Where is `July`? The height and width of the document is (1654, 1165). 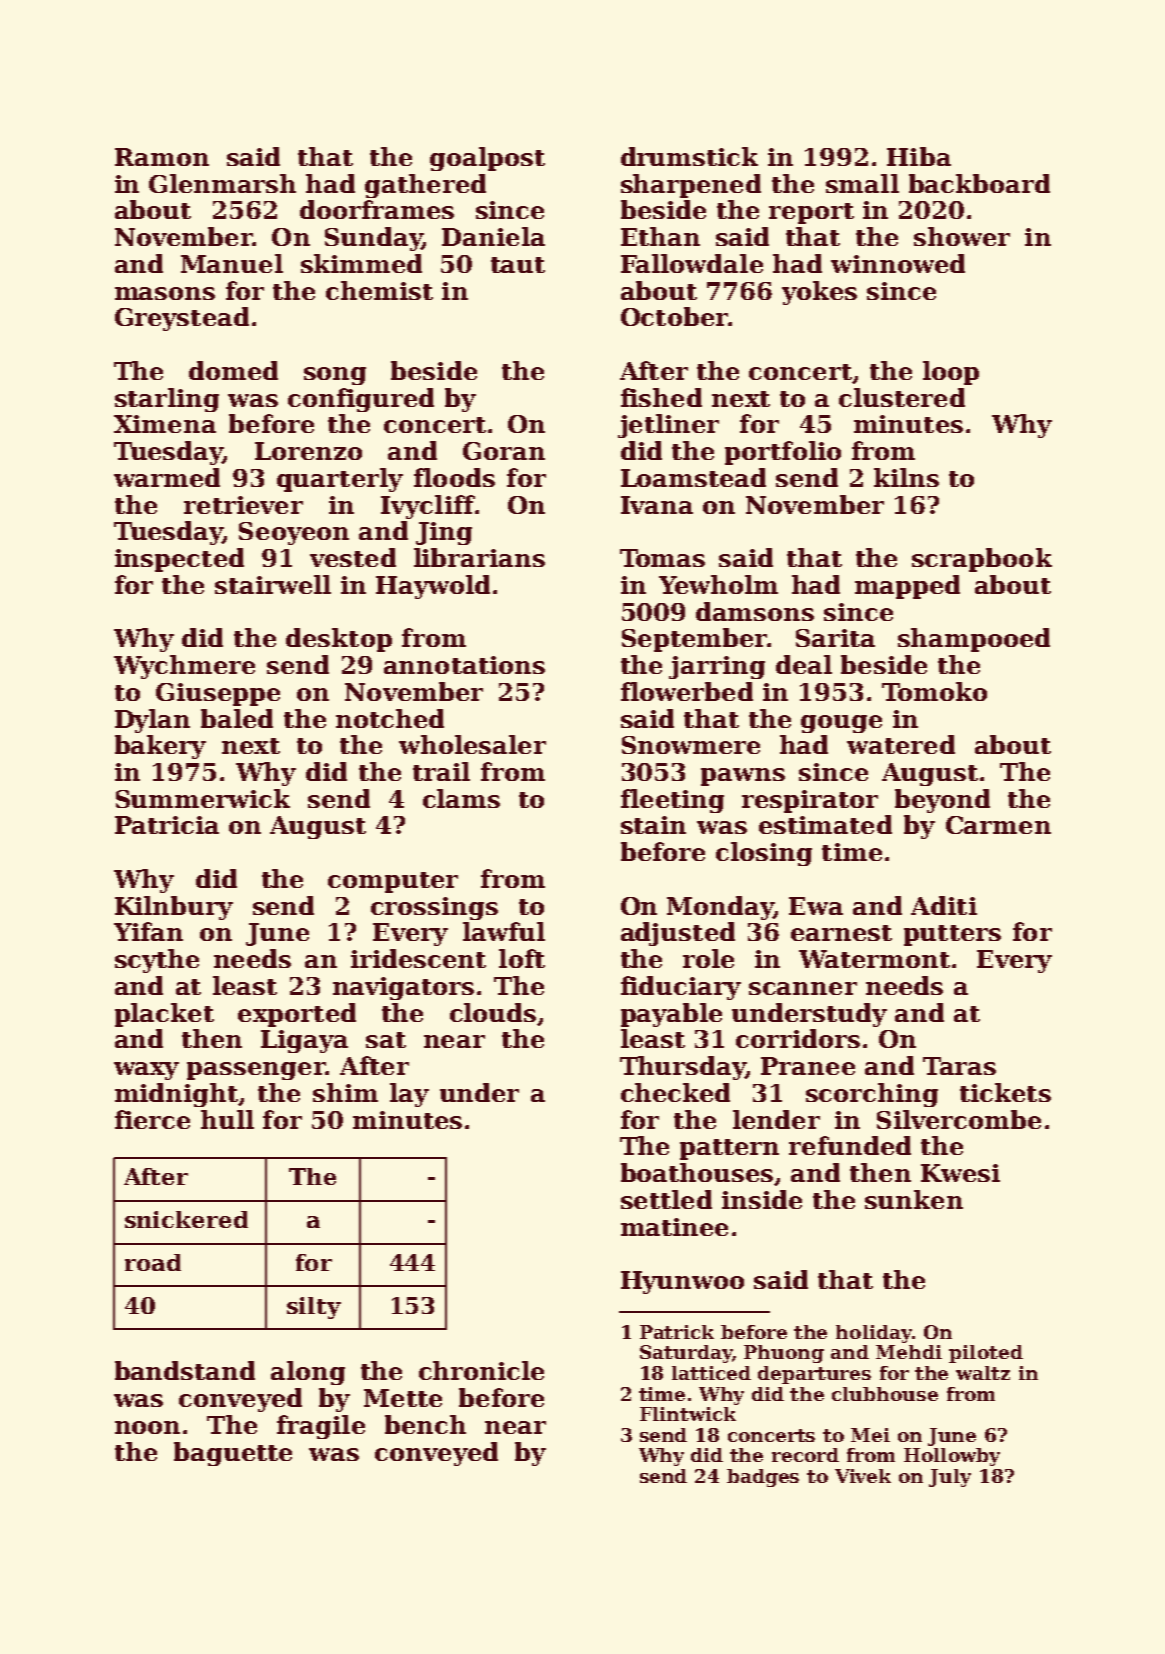 July is located at coordinates (950, 1478).
